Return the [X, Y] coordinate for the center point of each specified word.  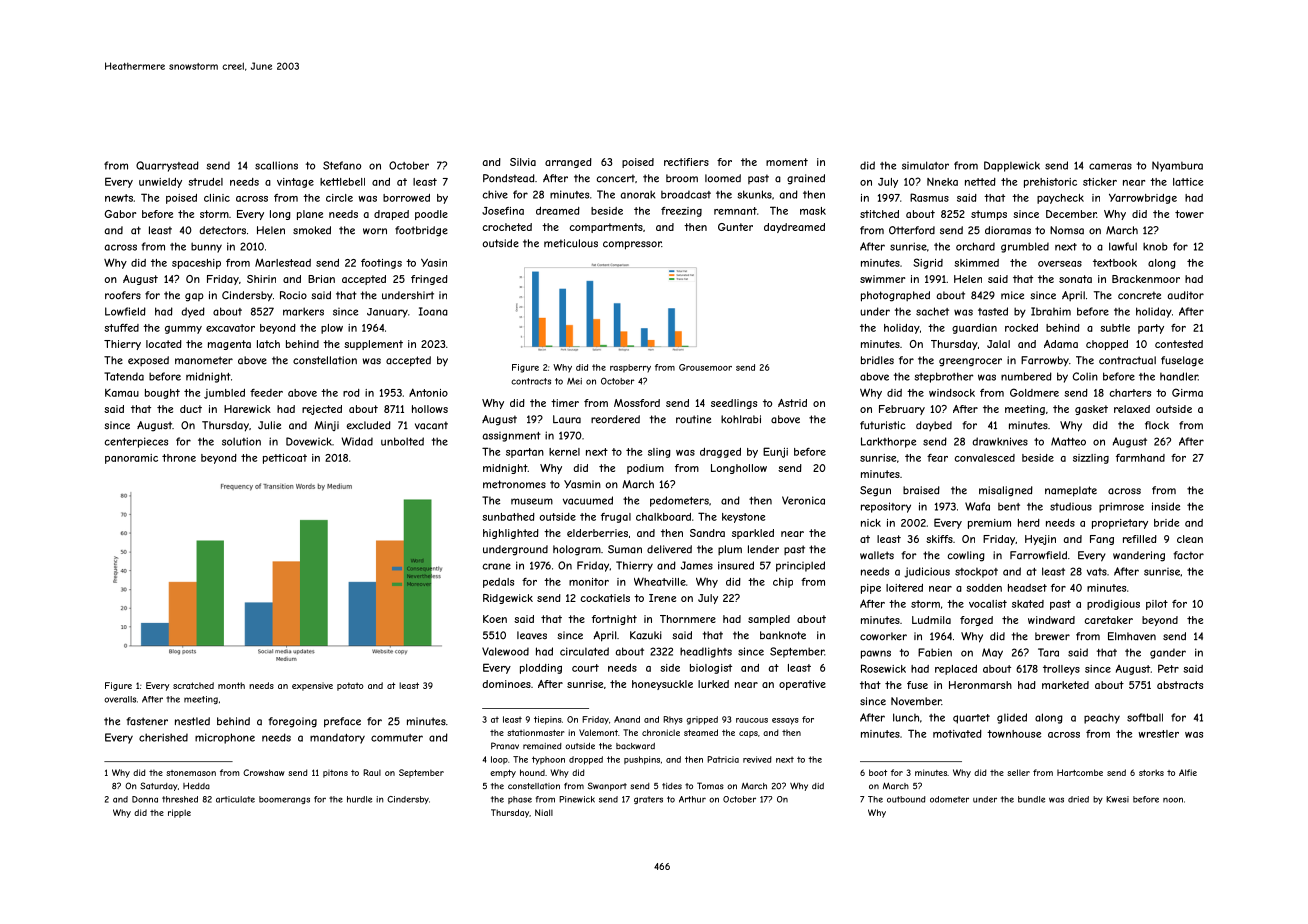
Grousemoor [705, 367]
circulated [584, 651]
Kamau [122, 393]
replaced [956, 670]
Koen [495, 619]
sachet [932, 311]
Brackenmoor [1146, 279]
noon [1173, 800]
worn [375, 231]
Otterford [912, 230]
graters [648, 800]
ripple [179, 813]
